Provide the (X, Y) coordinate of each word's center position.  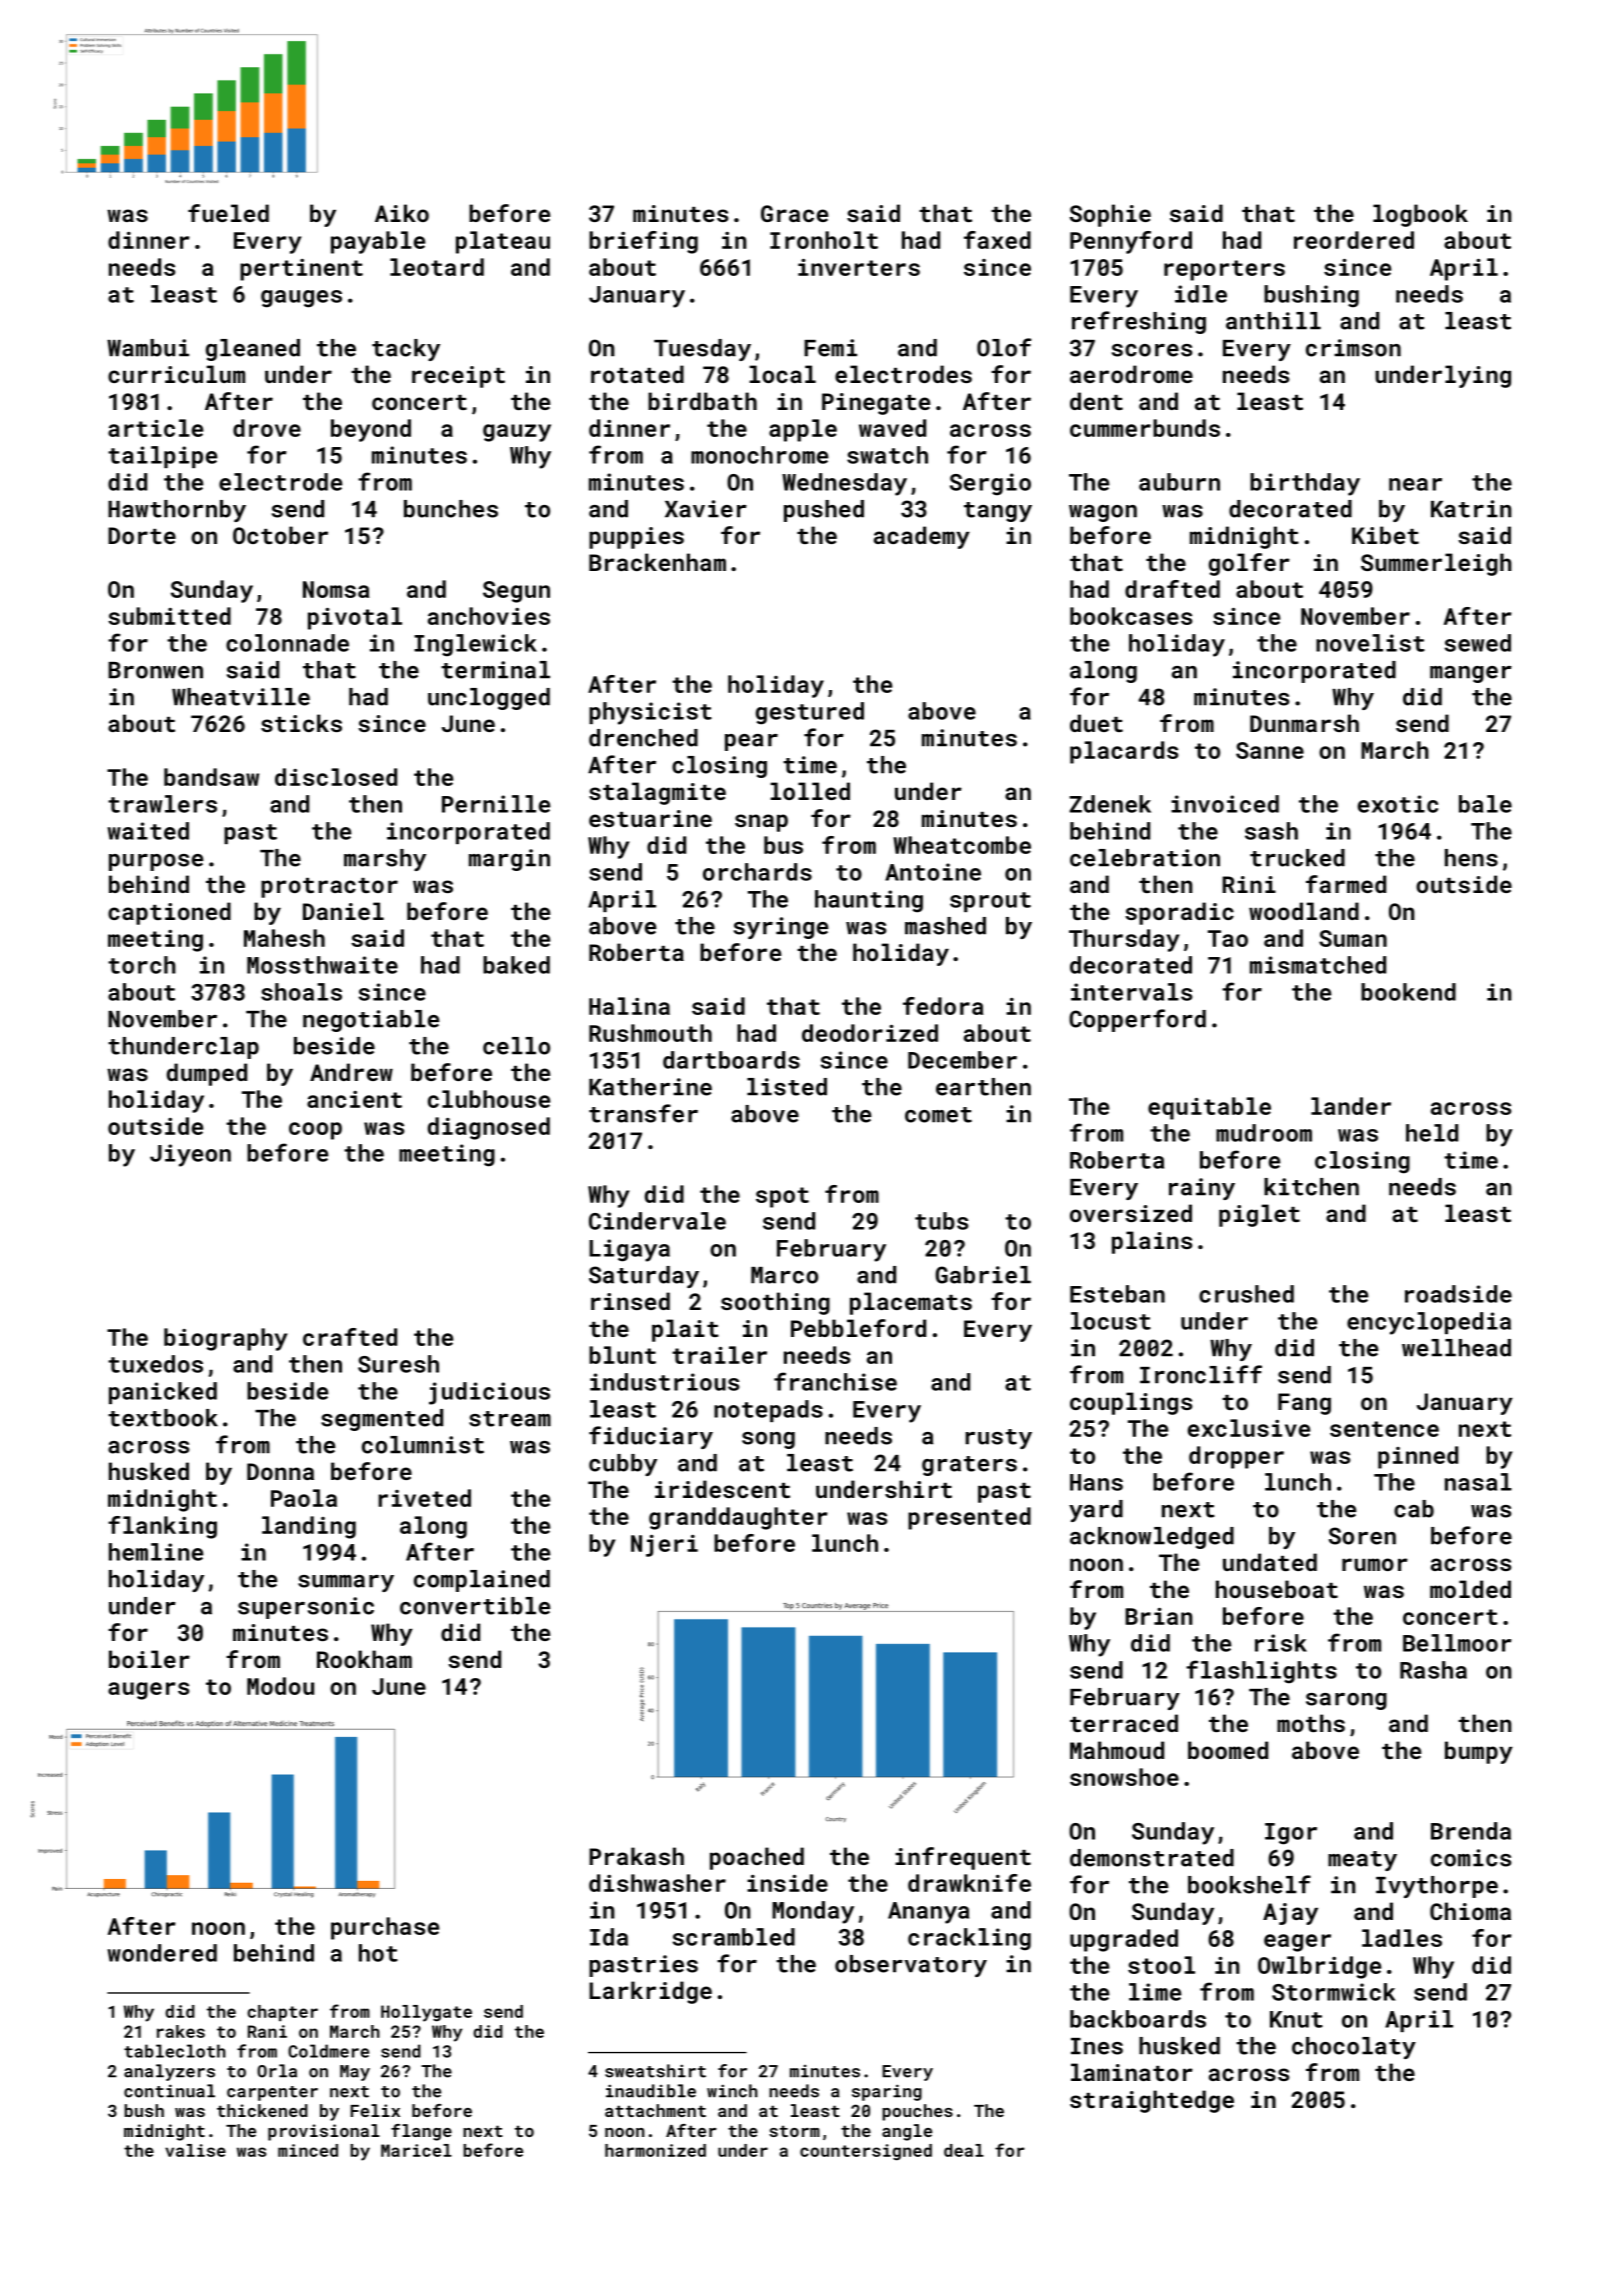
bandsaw (211, 777)
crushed (1246, 1294)
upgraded (1124, 1940)
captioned (169, 913)
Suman (1353, 938)
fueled (228, 213)
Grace (794, 213)
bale (1485, 804)
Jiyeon (190, 1155)
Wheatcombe (962, 845)
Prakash (636, 1856)
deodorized (870, 1033)
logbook (1420, 215)
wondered (162, 1953)
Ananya (928, 1913)
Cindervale (657, 1221)
